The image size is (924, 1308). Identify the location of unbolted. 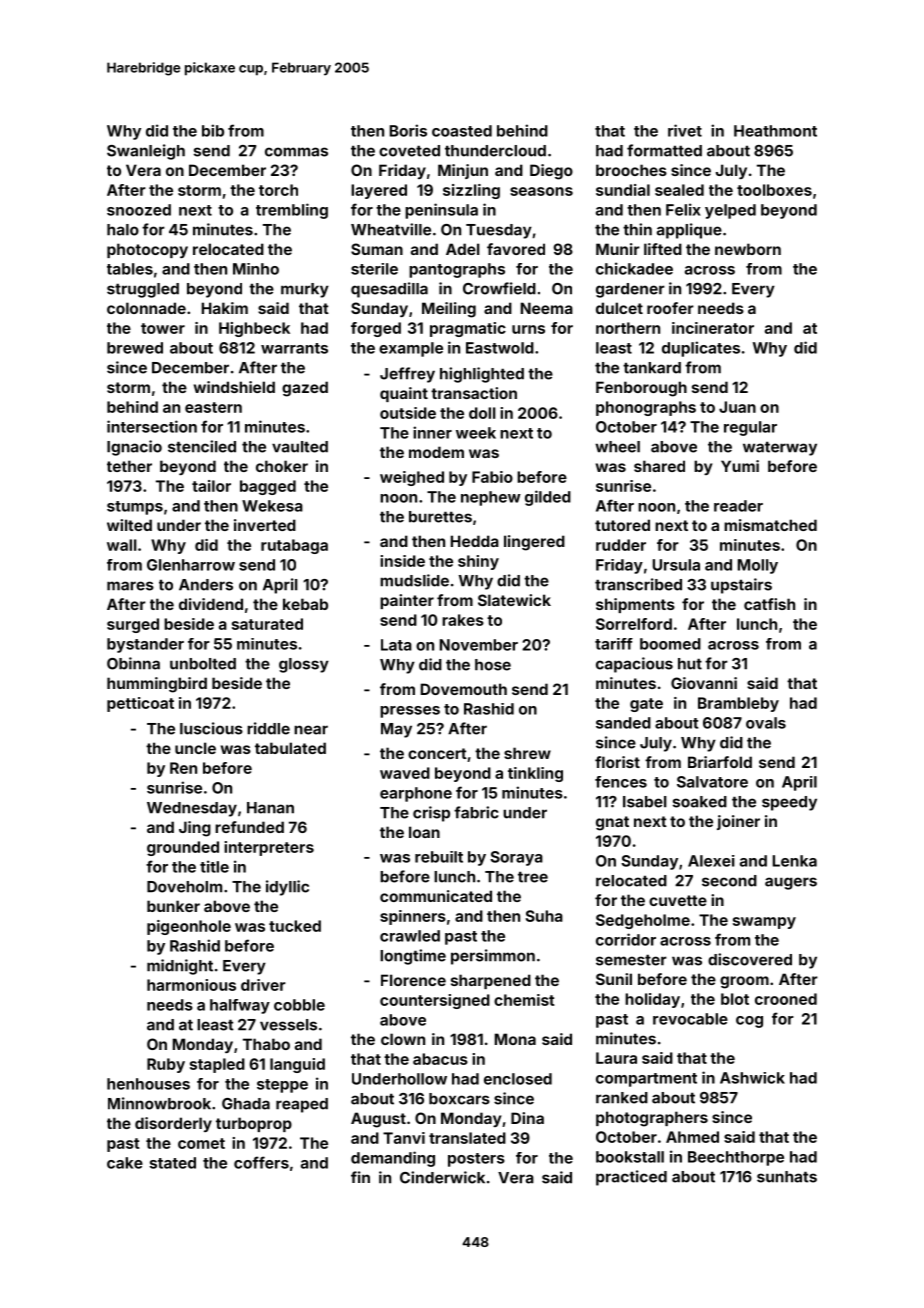
(203, 664).
